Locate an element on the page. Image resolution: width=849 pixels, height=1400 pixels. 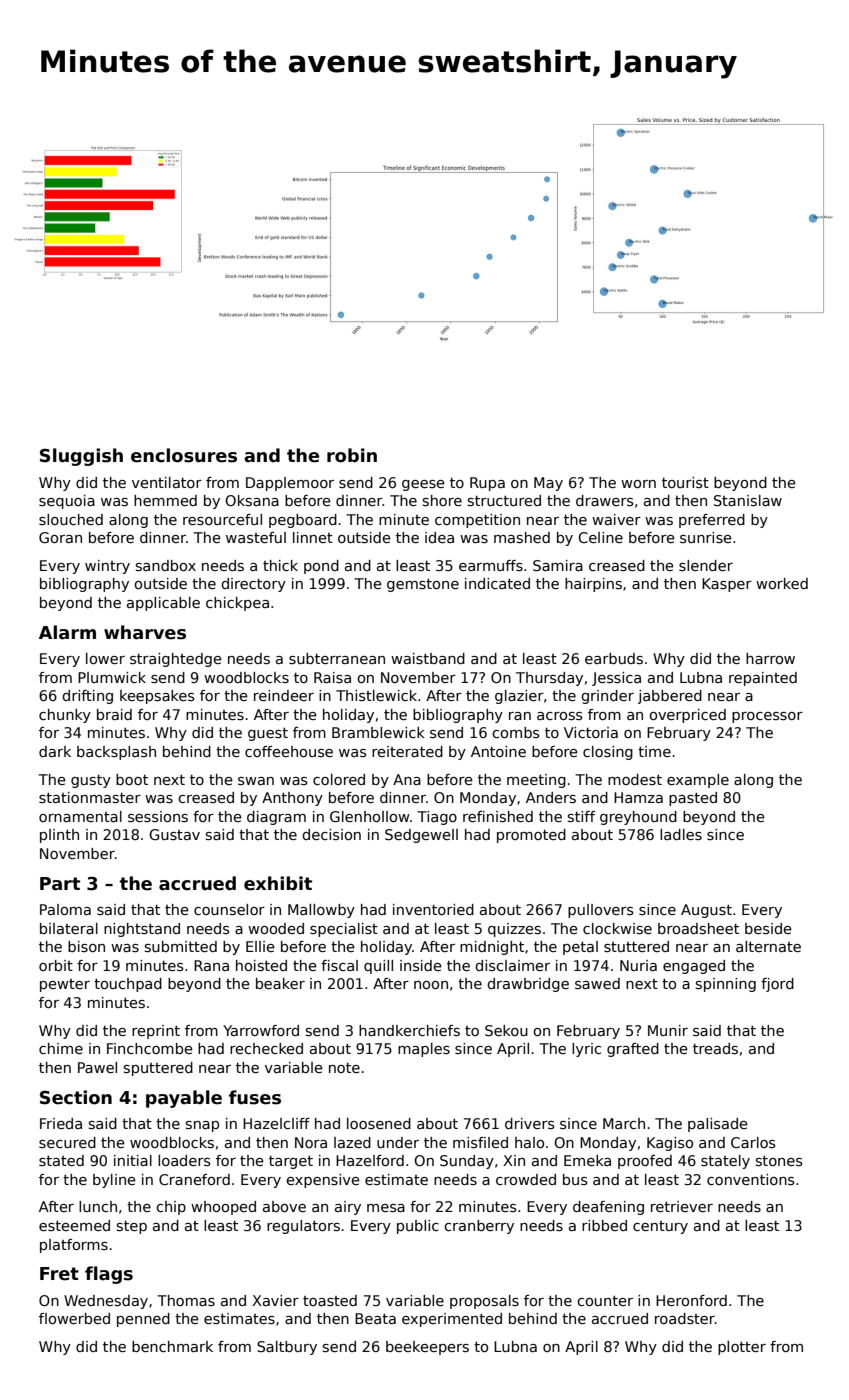
roadster is located at coordinates (685, 1318).
